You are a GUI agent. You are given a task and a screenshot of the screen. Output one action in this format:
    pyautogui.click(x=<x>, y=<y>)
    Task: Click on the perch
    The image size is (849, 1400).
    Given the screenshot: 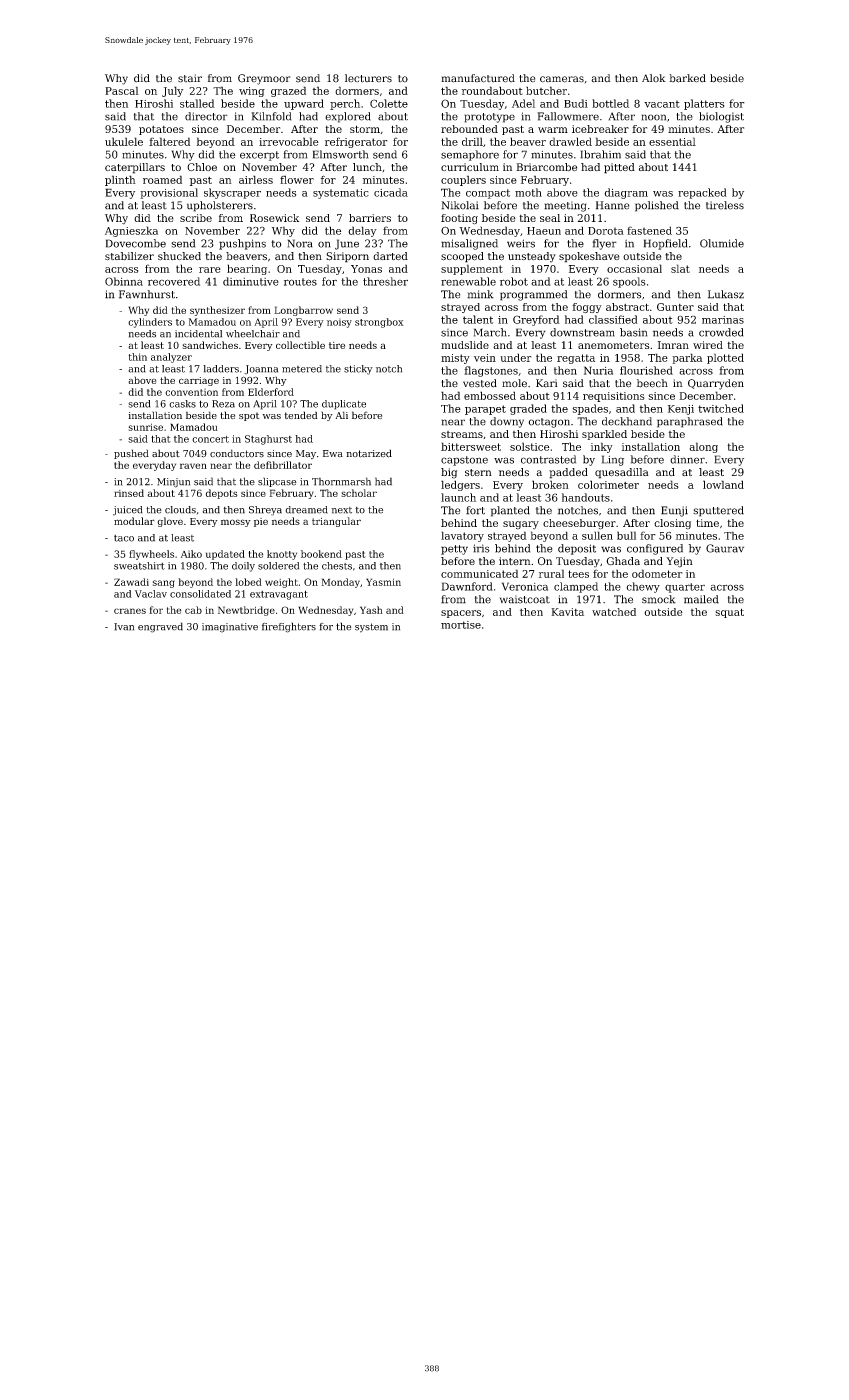 What is the action you would take?
    pyautogui.click(x=345, y=104)
